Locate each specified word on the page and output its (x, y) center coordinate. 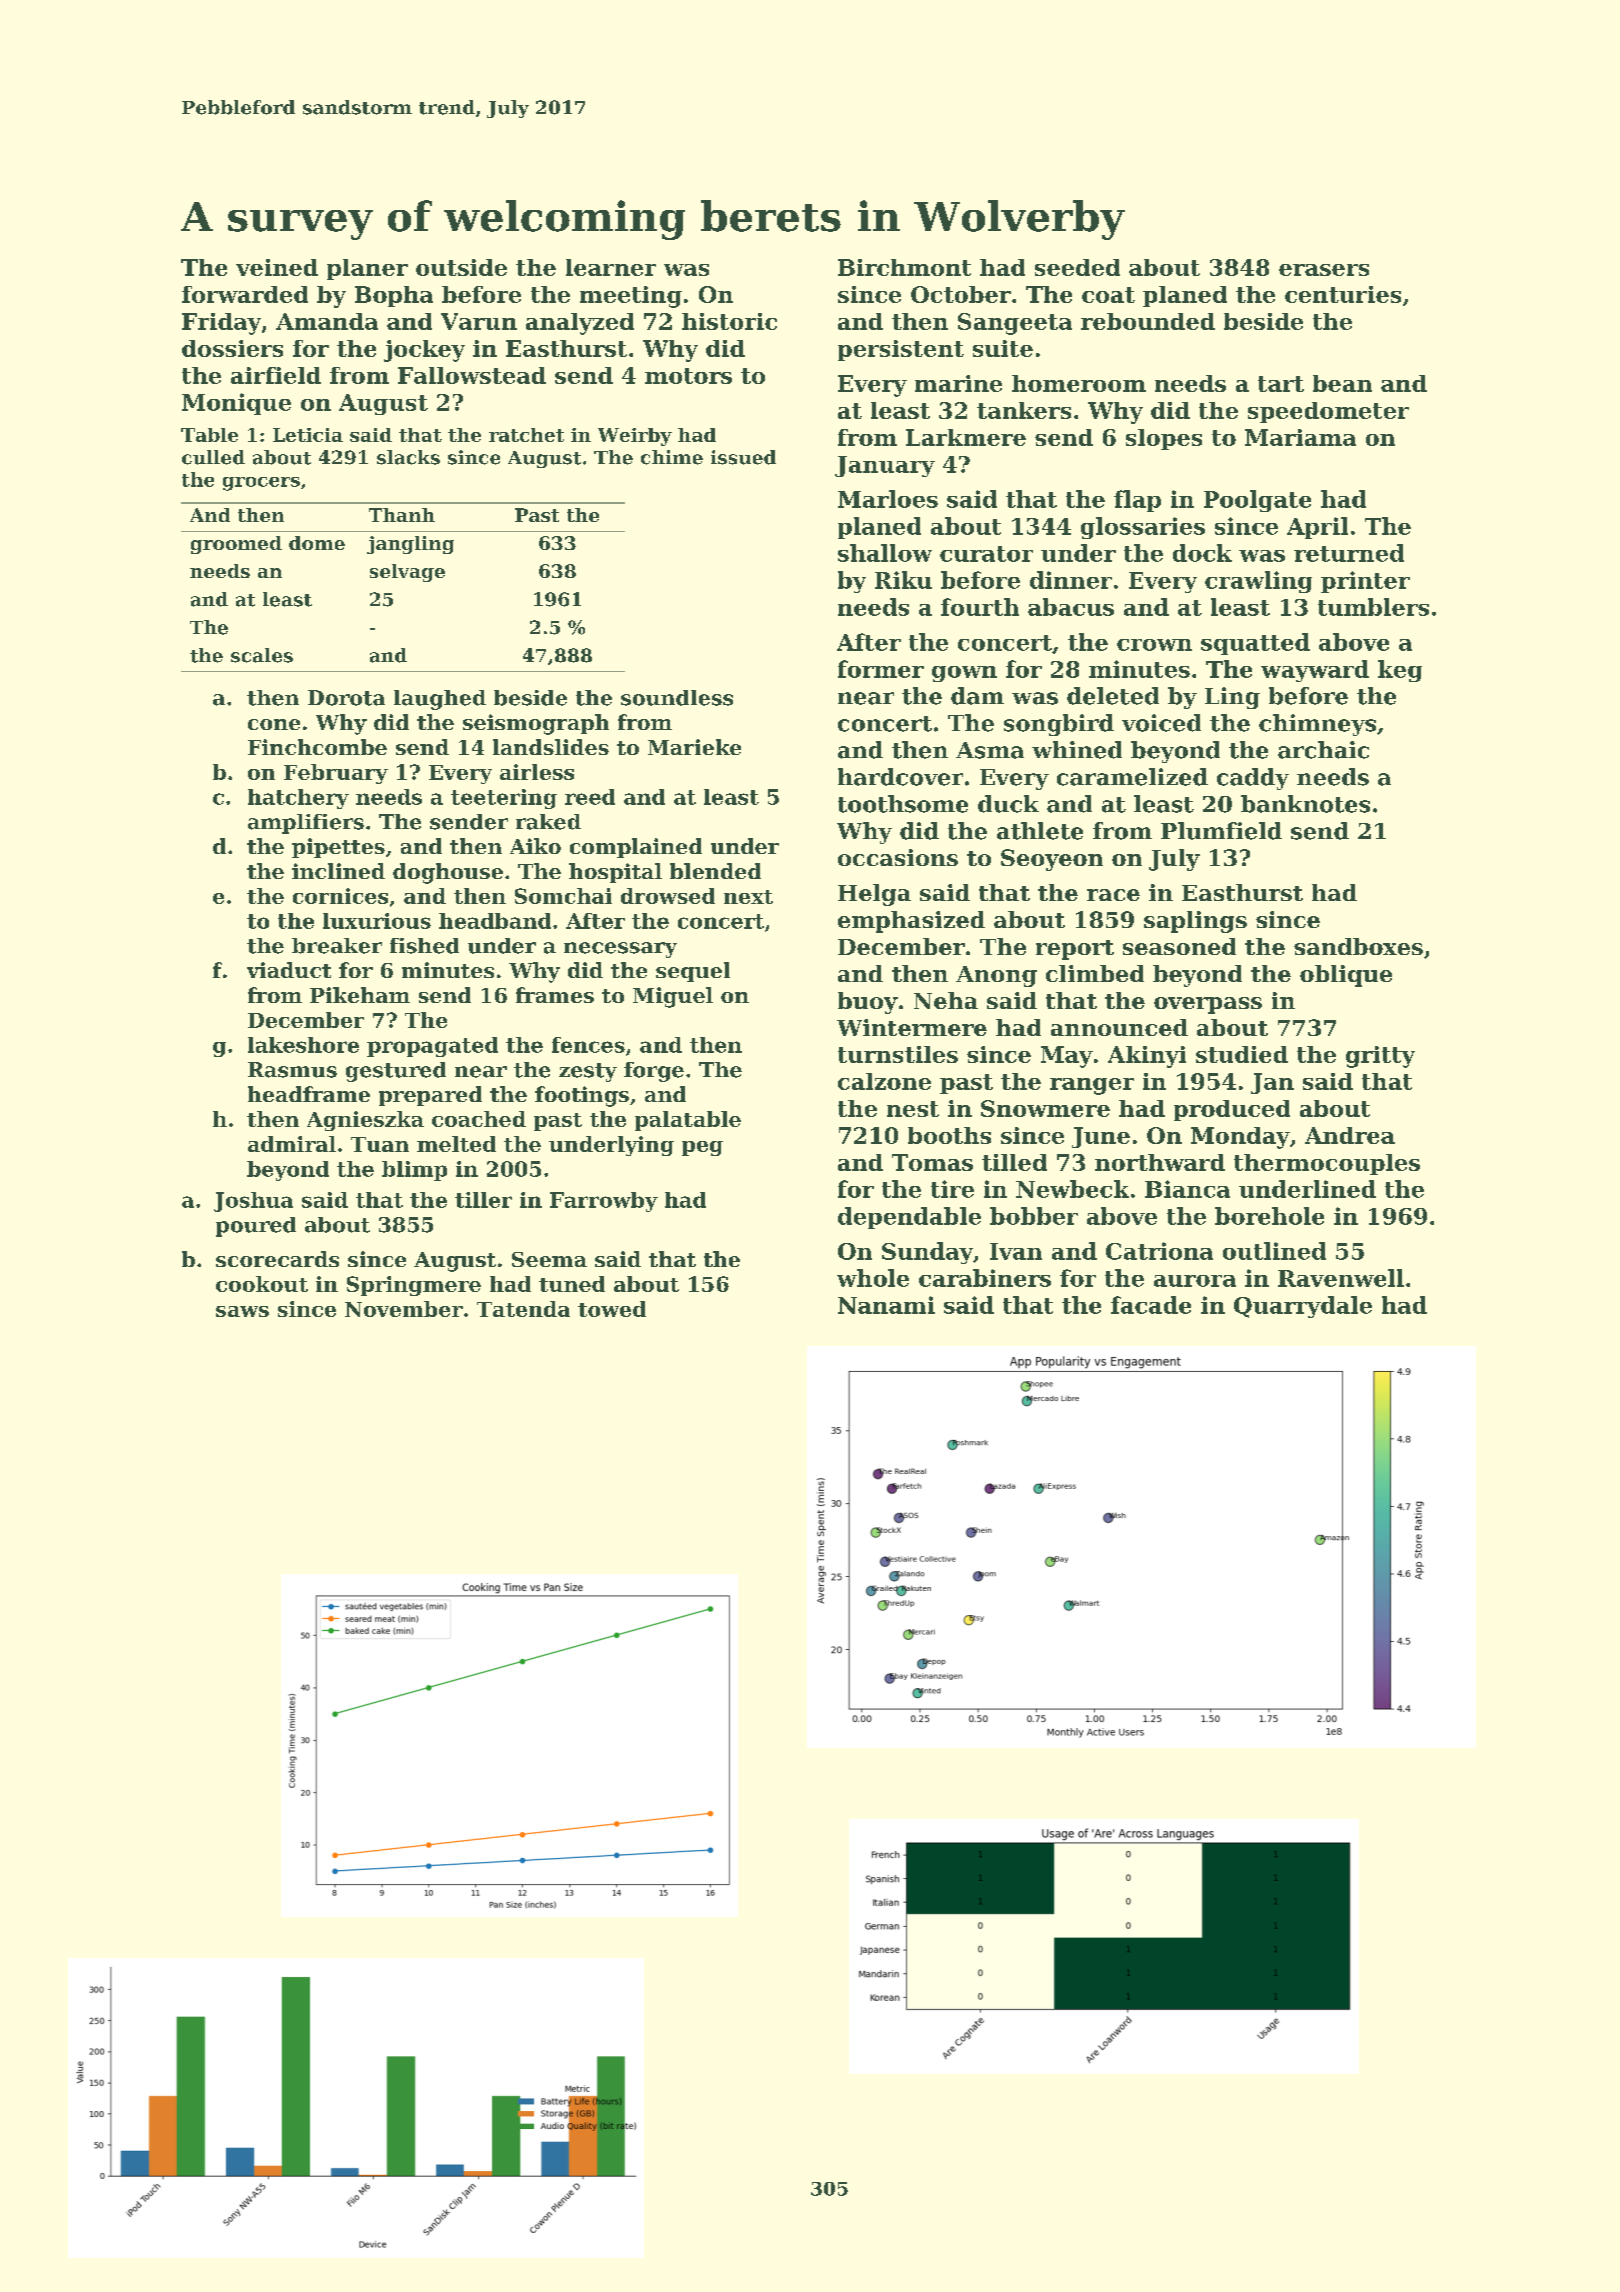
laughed (440, 700)
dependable (909, 1218)
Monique (236, 404)
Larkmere (966, 437)
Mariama (1300, 437)
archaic (1323, 750)
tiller (483, 1200)
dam (977, 696)
